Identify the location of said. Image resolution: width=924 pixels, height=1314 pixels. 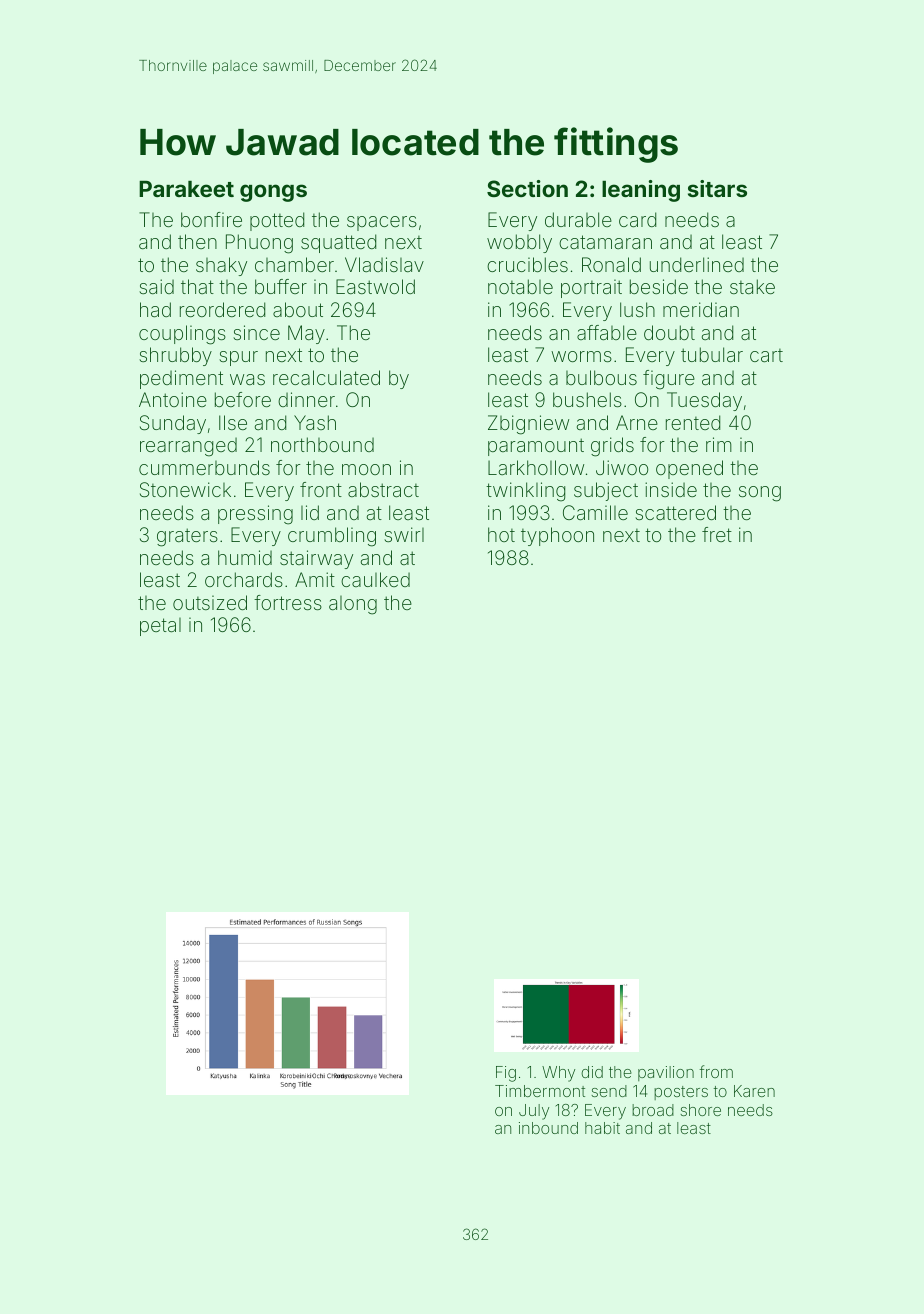
(156, 286).
